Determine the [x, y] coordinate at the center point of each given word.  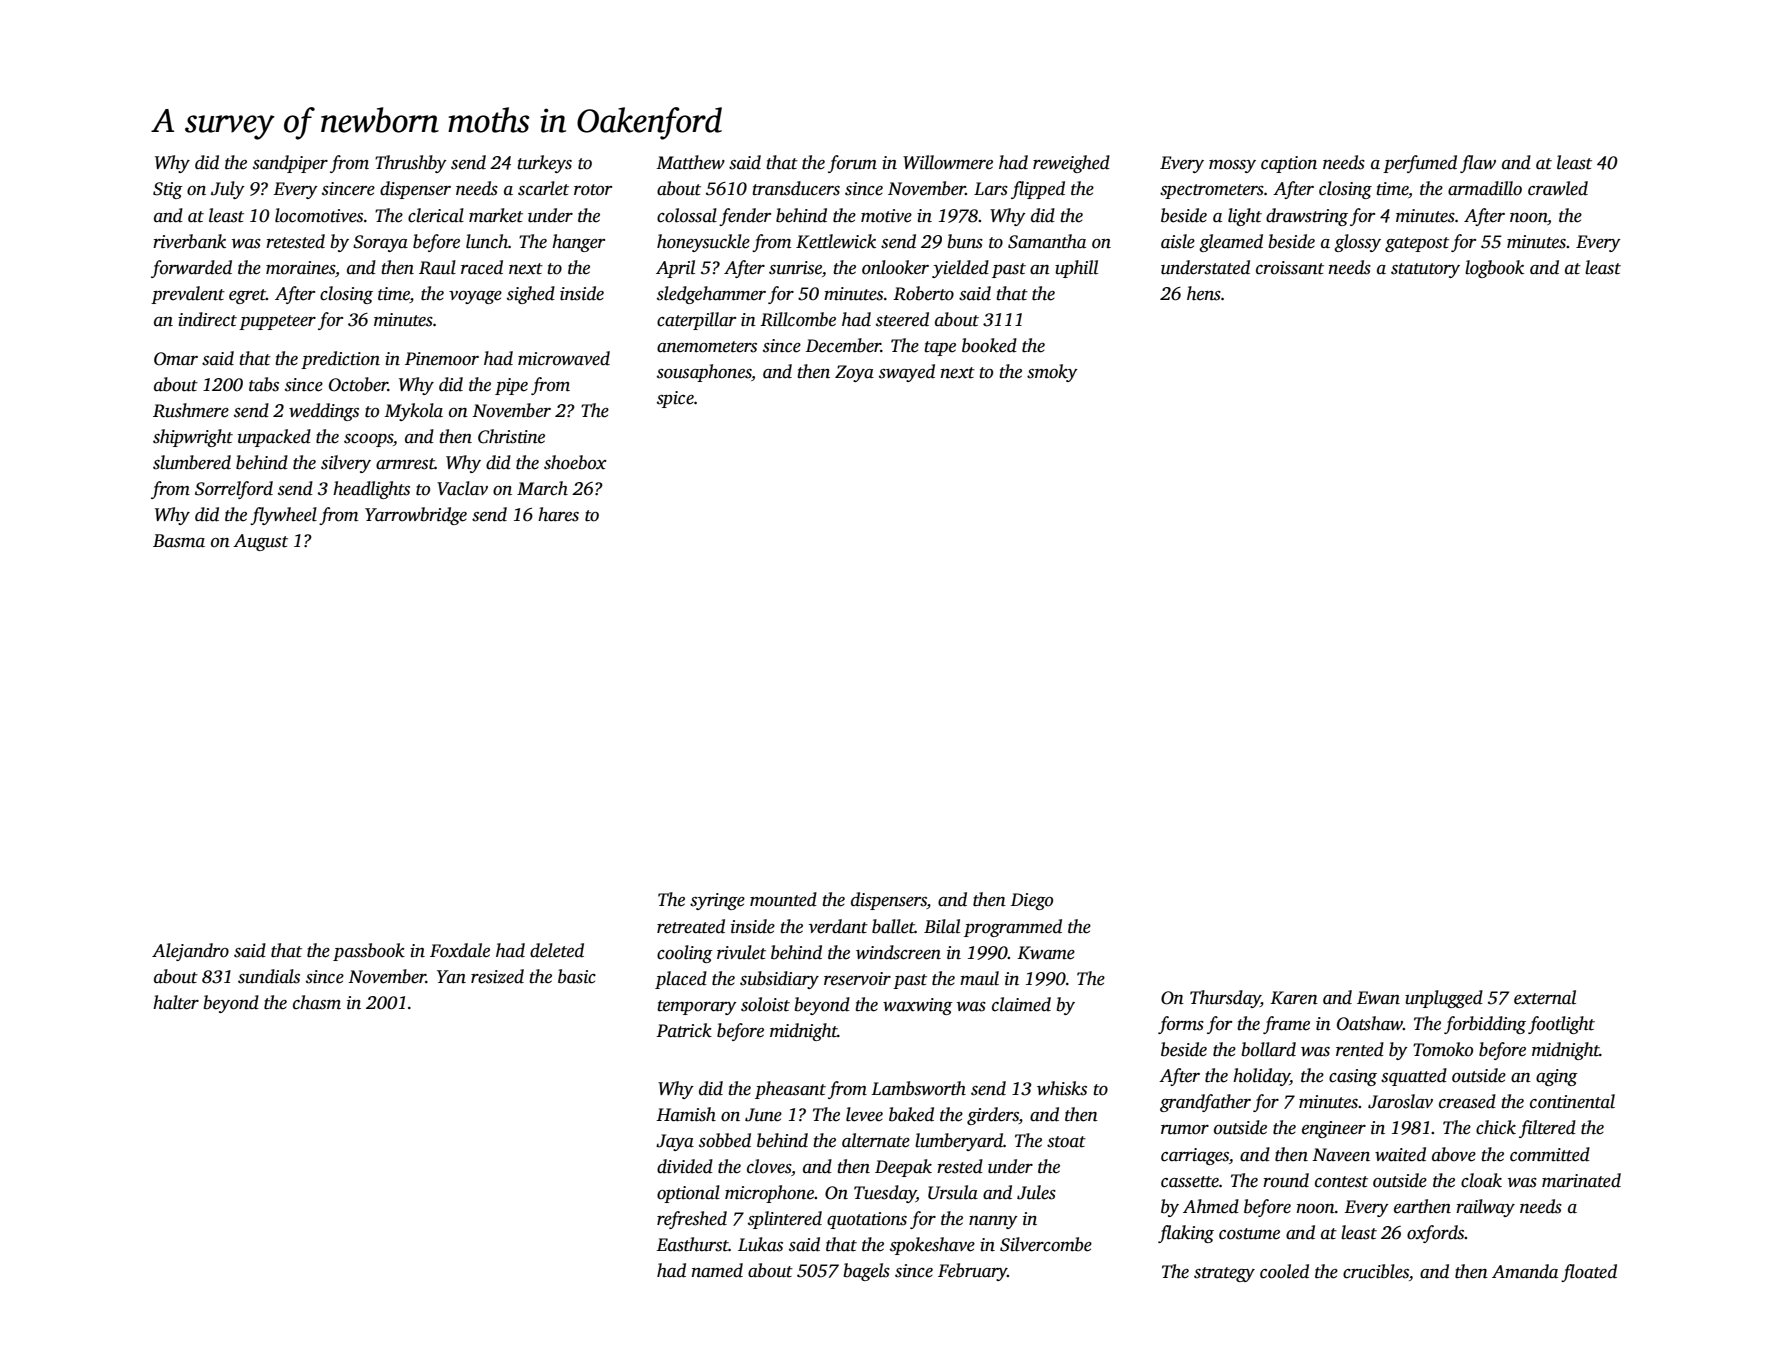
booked [989, 345]
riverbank [189, 241]
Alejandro [190, 952]
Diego [1032, 901]
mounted [783, 899]
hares [558, 514]
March [542, 488]
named [717, 1270]
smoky [1052, 373]
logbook [1494, 269]
